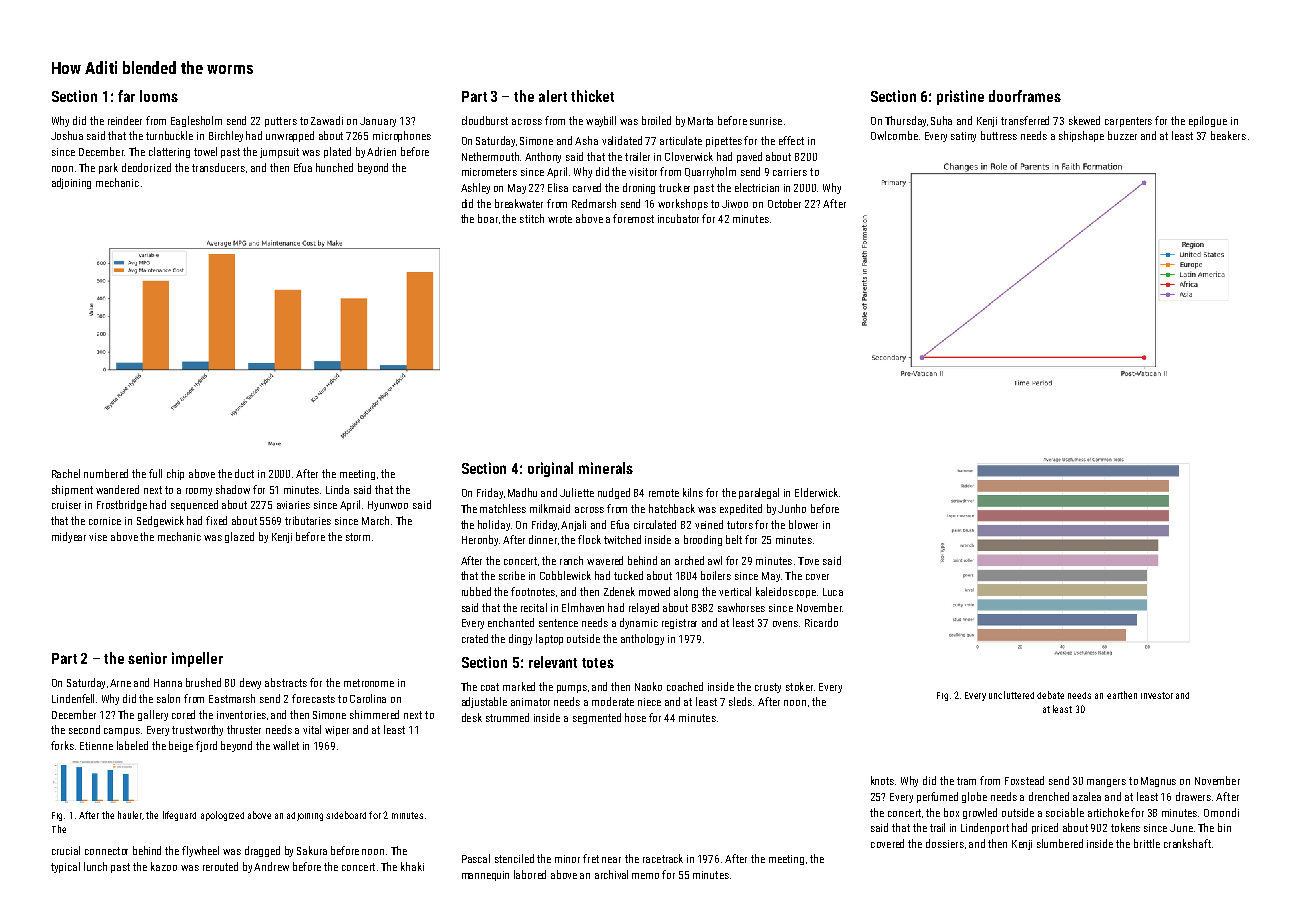  What do you see at coordinates (244, 473) in the page?
I see `duct` at bounding box center [244, 473].
